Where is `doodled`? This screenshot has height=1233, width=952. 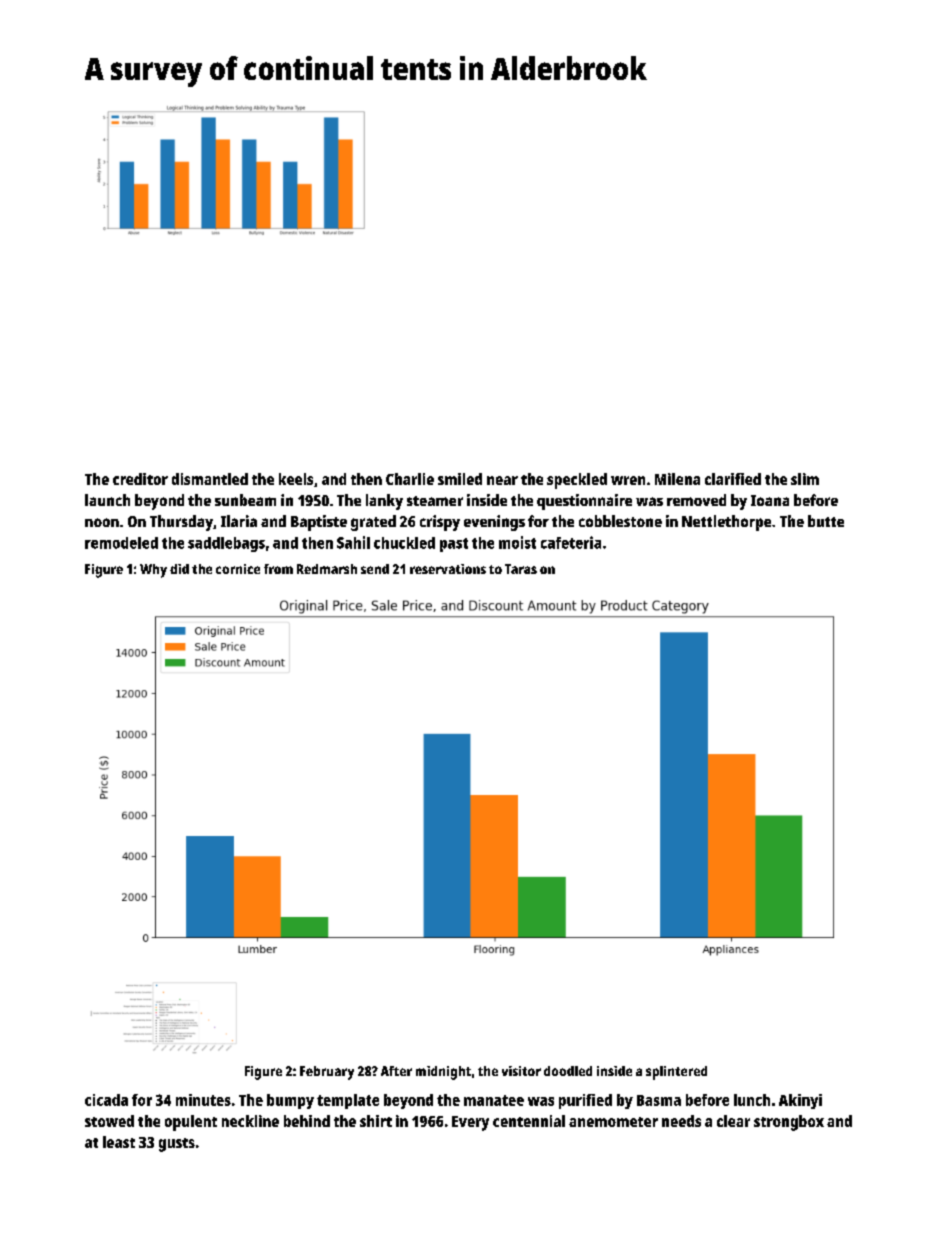 doodled is located at coordinates (568, 1071).
